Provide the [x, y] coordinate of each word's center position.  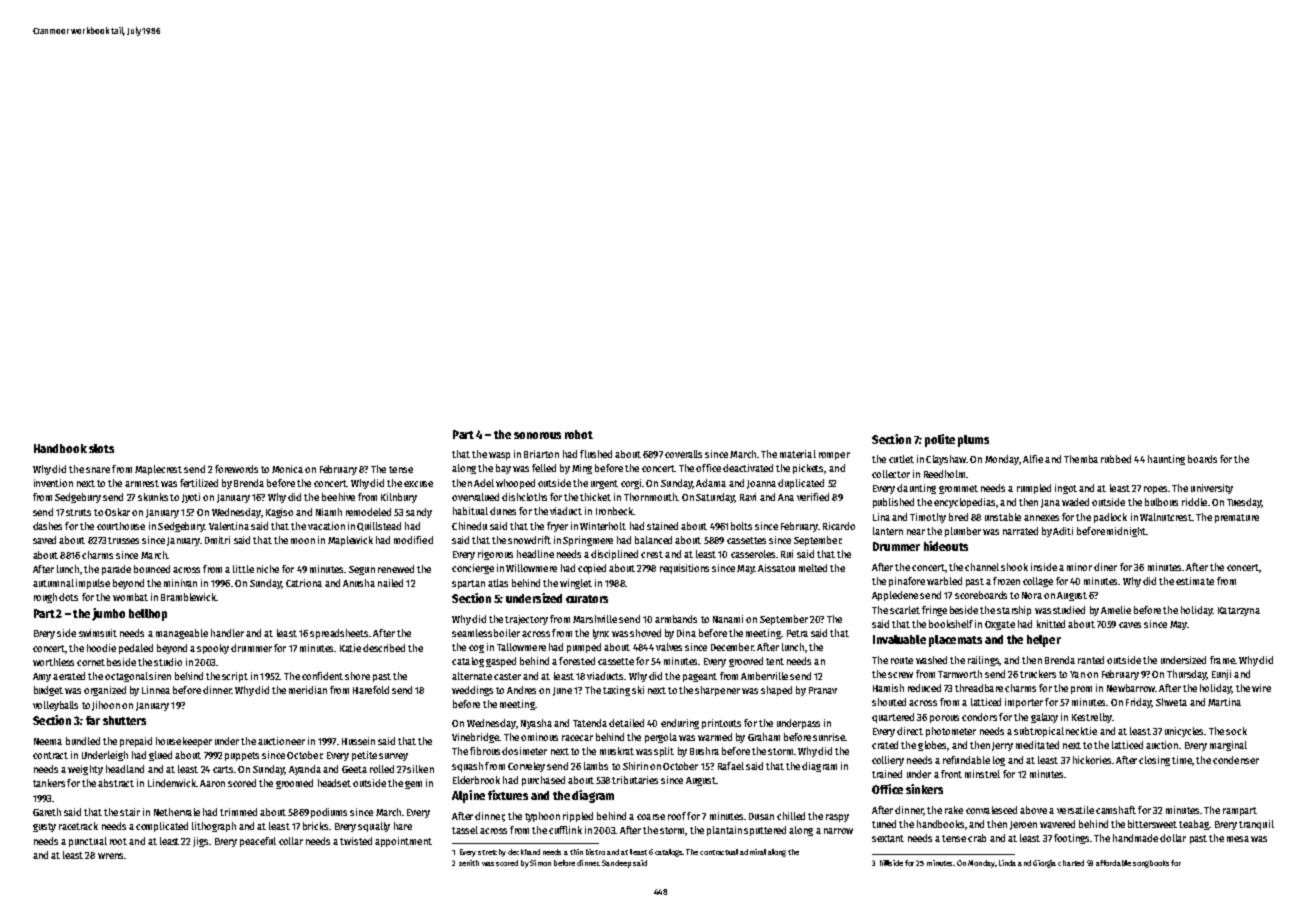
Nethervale [177, 812]
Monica [287, 469]
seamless [472, 633]
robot [579, 434]
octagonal [126, 677]
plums [973, 441]
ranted [1091, 660]
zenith [469, 863]
